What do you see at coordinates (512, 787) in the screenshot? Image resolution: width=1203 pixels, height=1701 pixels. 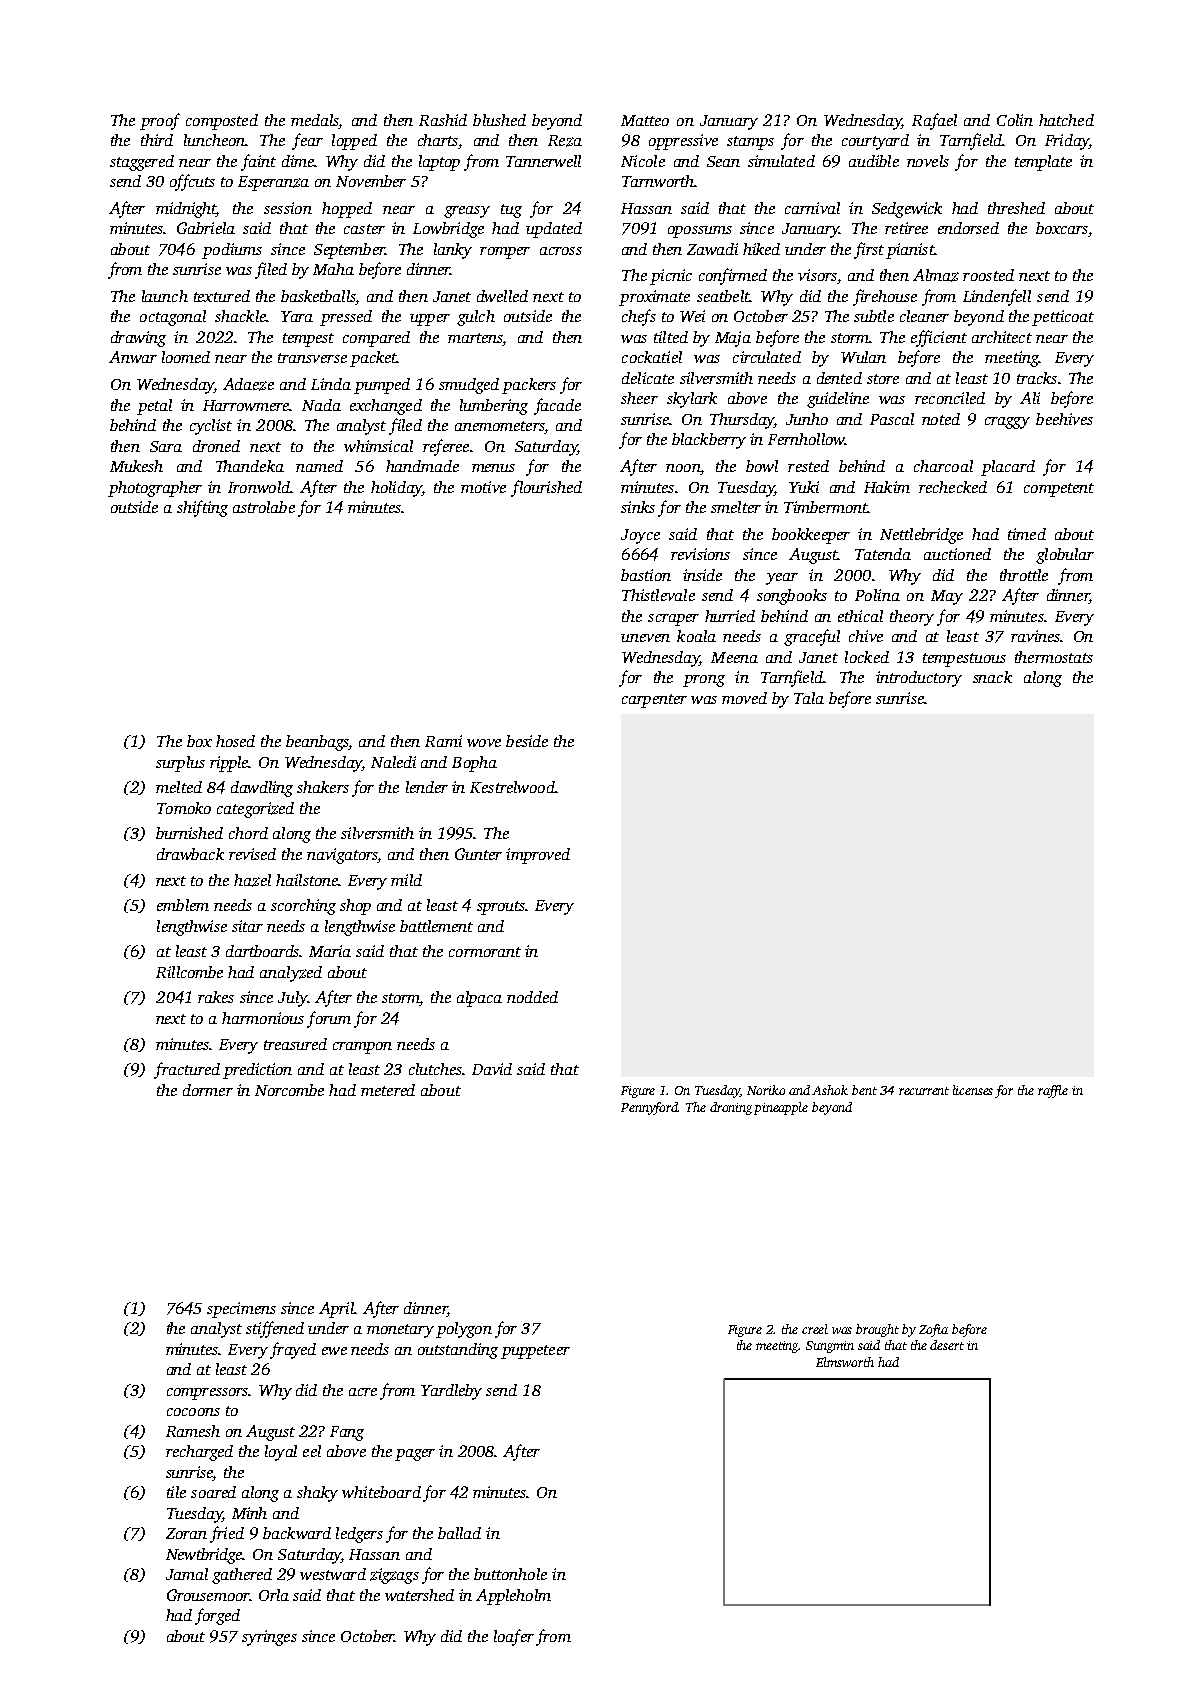 I see `Kestrelwood` at bounding box center [512, 787].
